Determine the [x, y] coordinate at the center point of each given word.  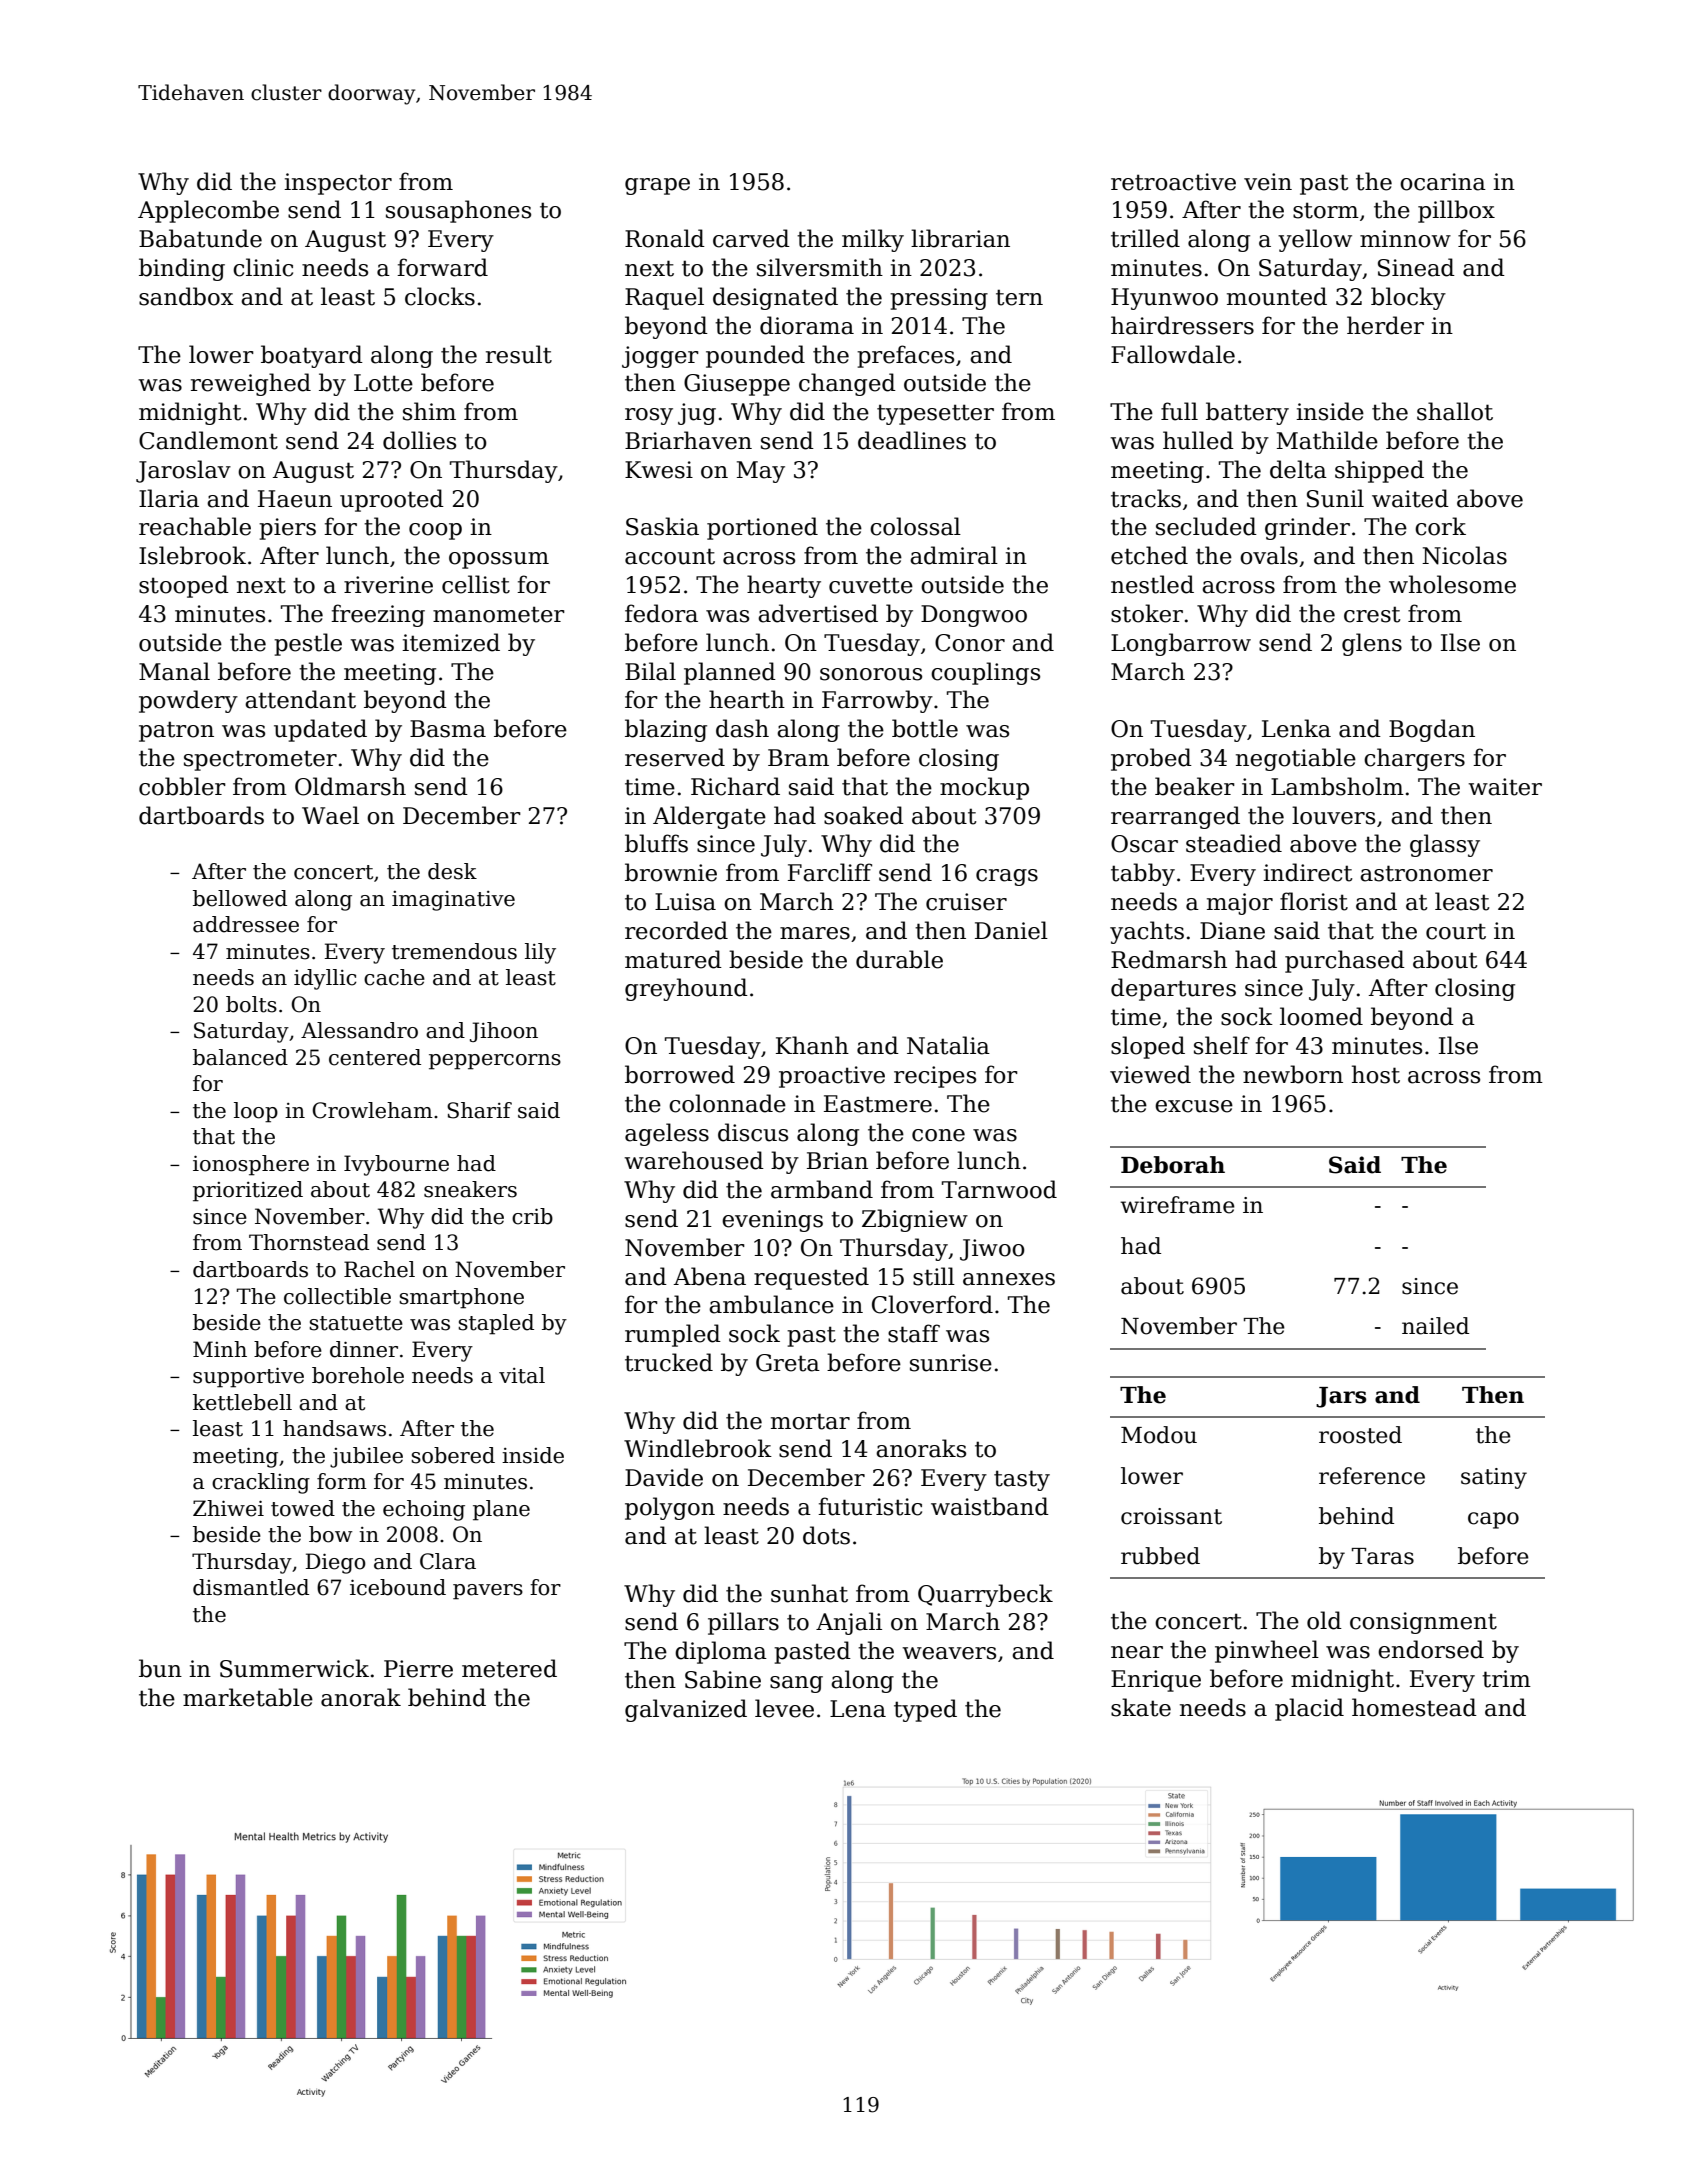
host [1376, 1074]
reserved [675, 757]
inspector [338, 184]
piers [287, 529]
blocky [1408, 298]
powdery [188, 701]
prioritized [248, 1191]
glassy [1445, 845]
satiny [1494, 1478]
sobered [453, 1455]
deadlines [912, 440]
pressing [939, 299]
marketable [248, 1697]
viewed [1150, 1074]
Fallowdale [1173, 354]
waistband [990, 1506]
